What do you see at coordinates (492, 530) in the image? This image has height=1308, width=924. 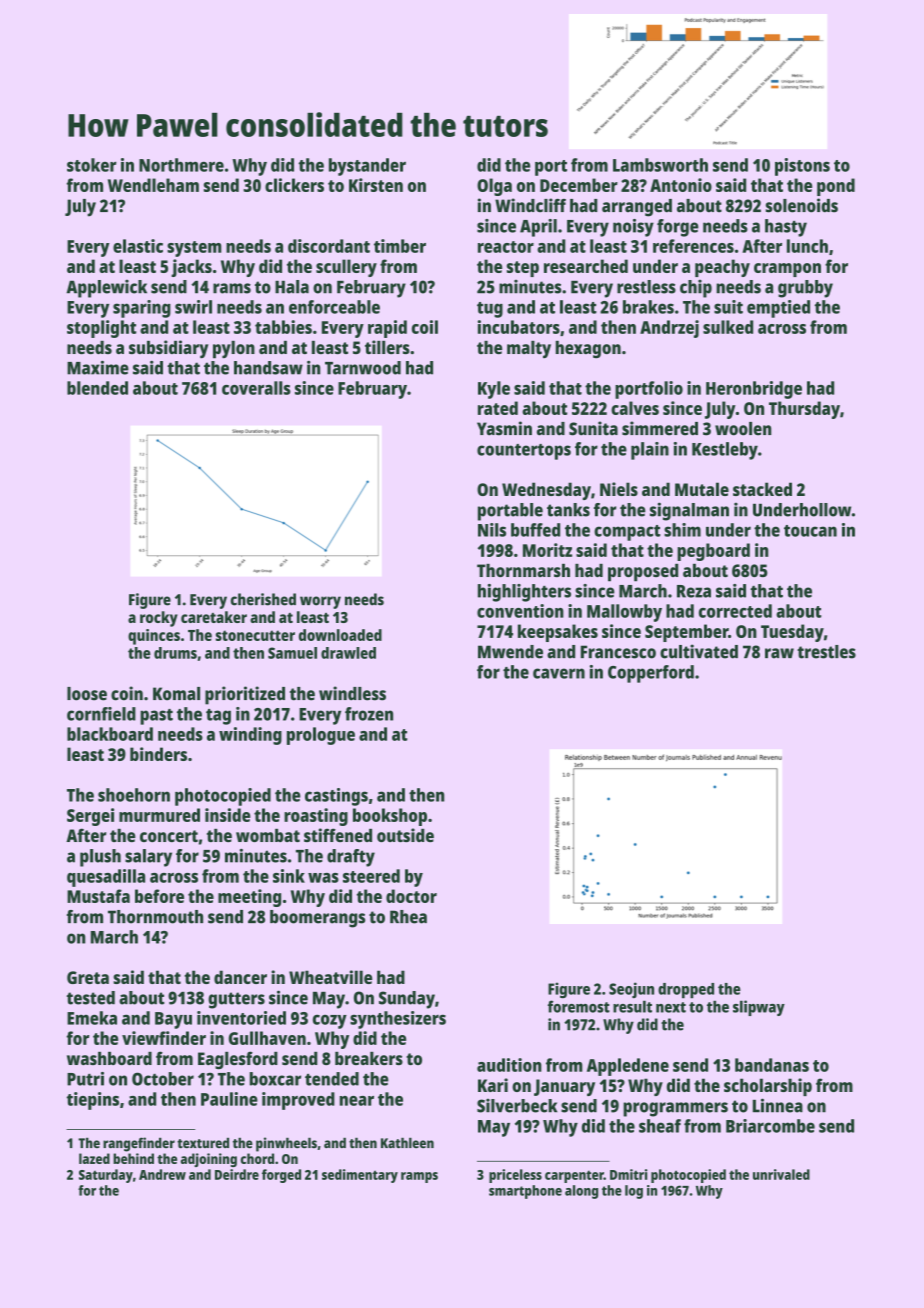 I see `Nils` at bounding box center [492, 530].
